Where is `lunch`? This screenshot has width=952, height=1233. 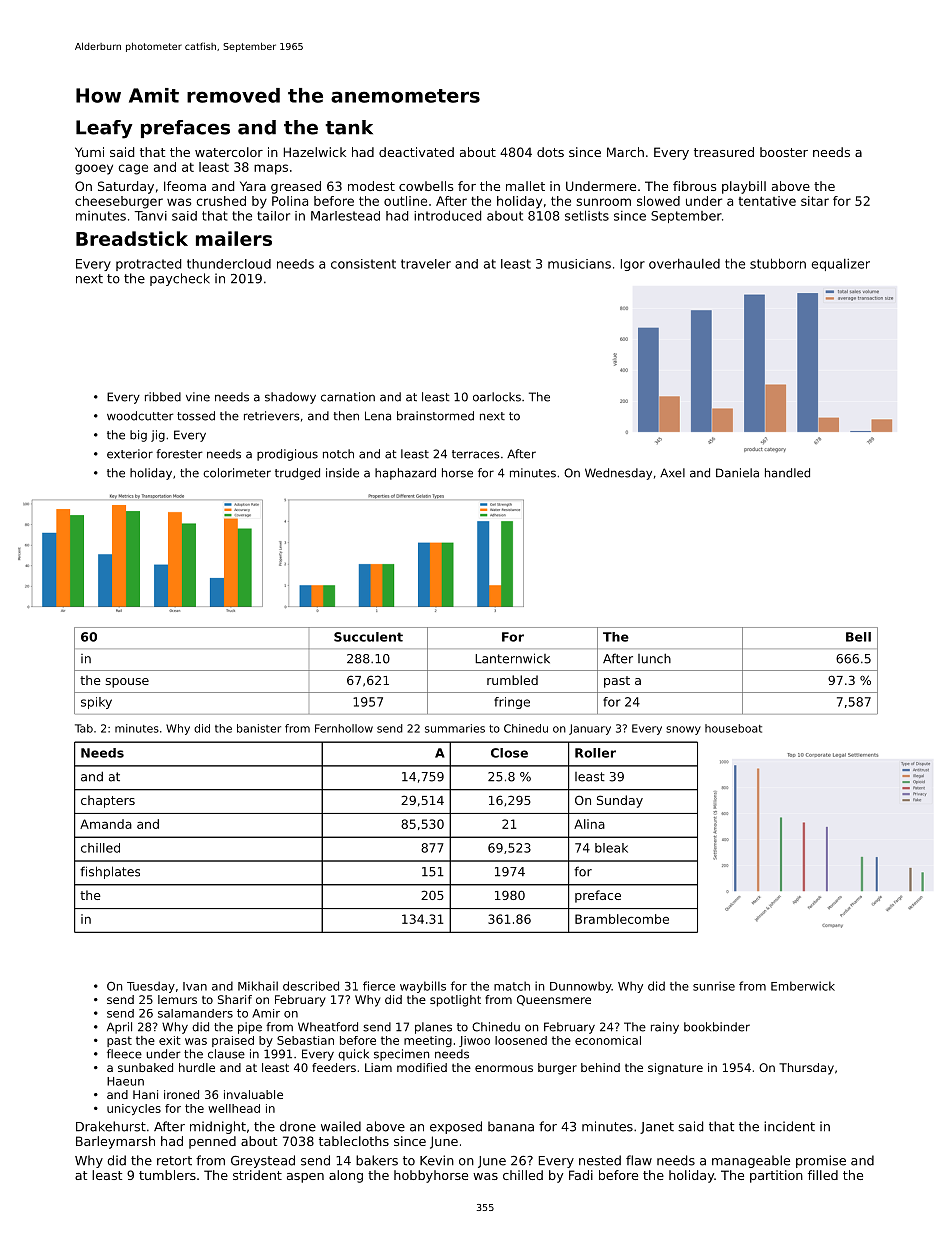
lunch is located at coordinates (654, 659).
